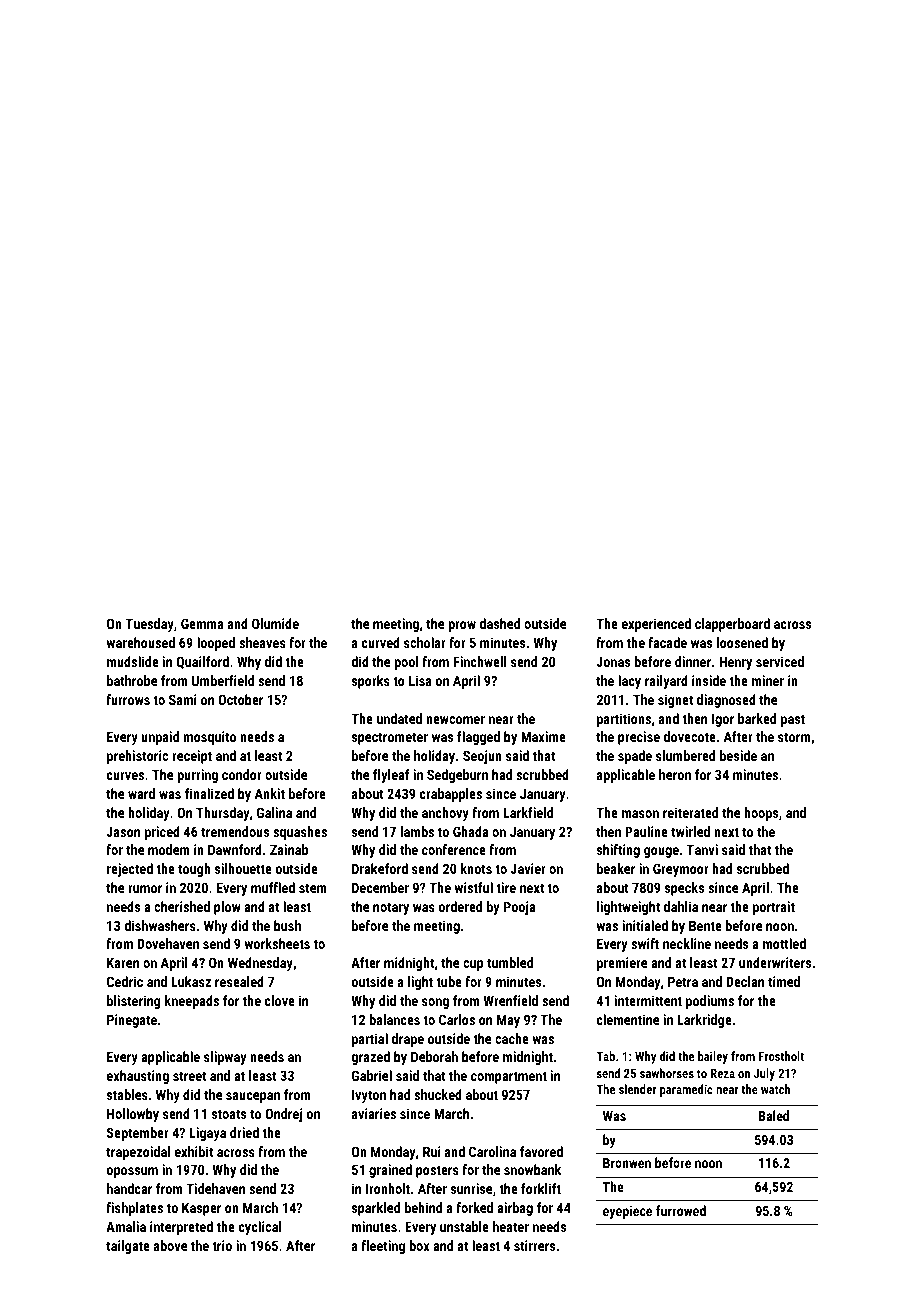 This screenshot has height=1308, width=924. I want to click on Tuesday, so click(149, 625).
